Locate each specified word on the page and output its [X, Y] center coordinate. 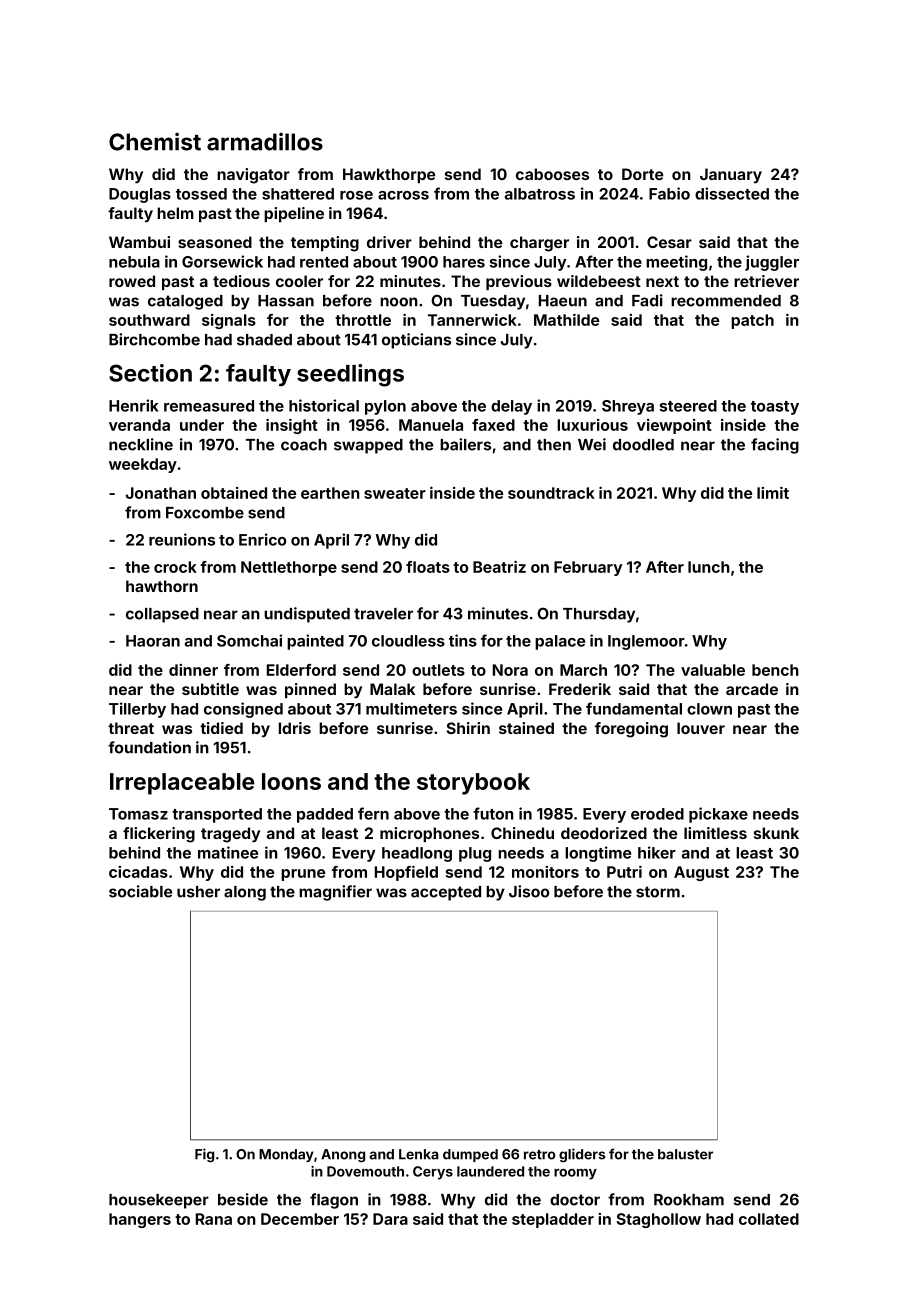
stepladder [553, 1220]
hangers [140, 1220]
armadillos [265, 142]
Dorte [642, 174]
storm [658, 892]
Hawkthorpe [389, 175]
